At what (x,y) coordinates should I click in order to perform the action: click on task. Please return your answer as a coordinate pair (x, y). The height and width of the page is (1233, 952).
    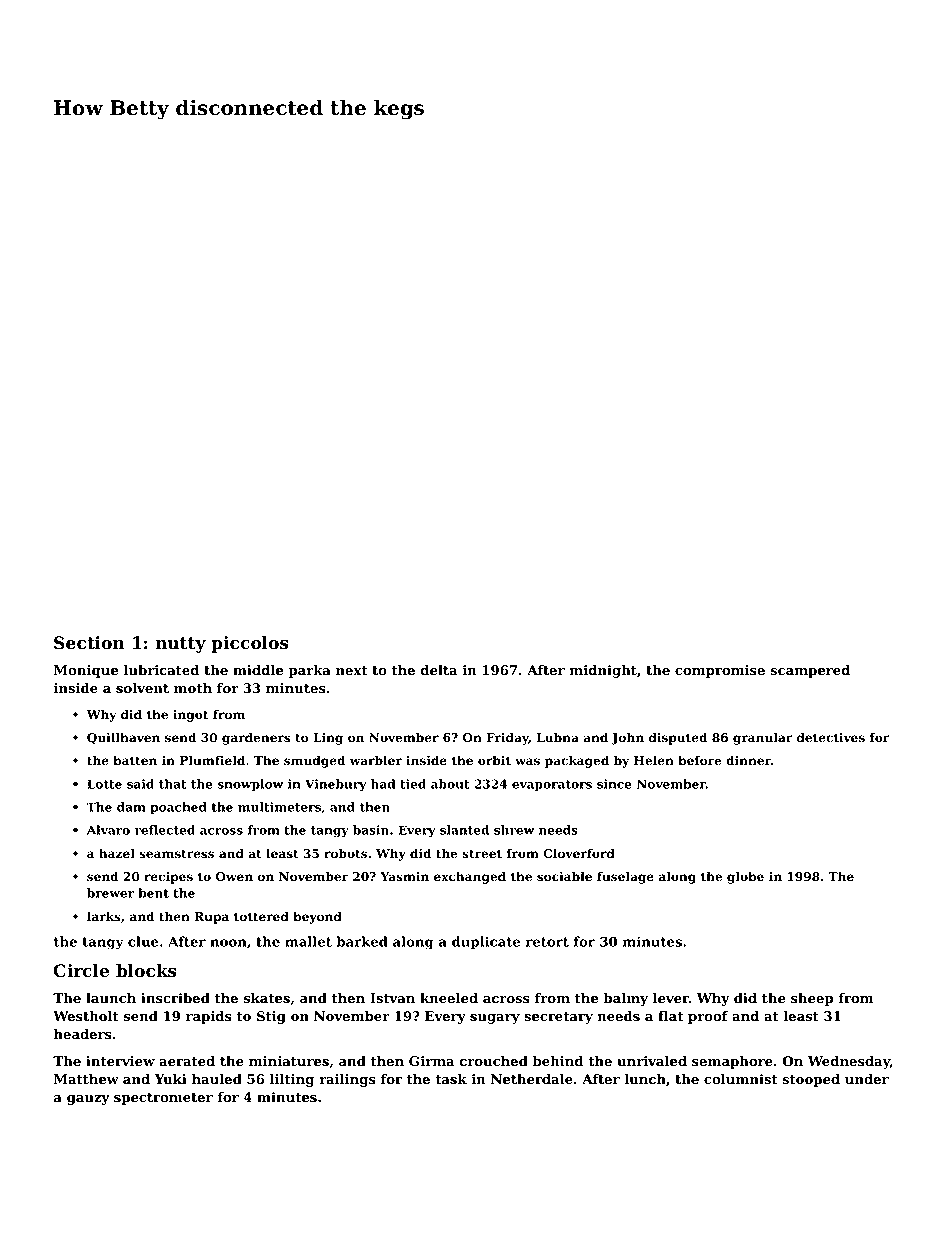
    Looking at the image, I should click on (451, 1079).
